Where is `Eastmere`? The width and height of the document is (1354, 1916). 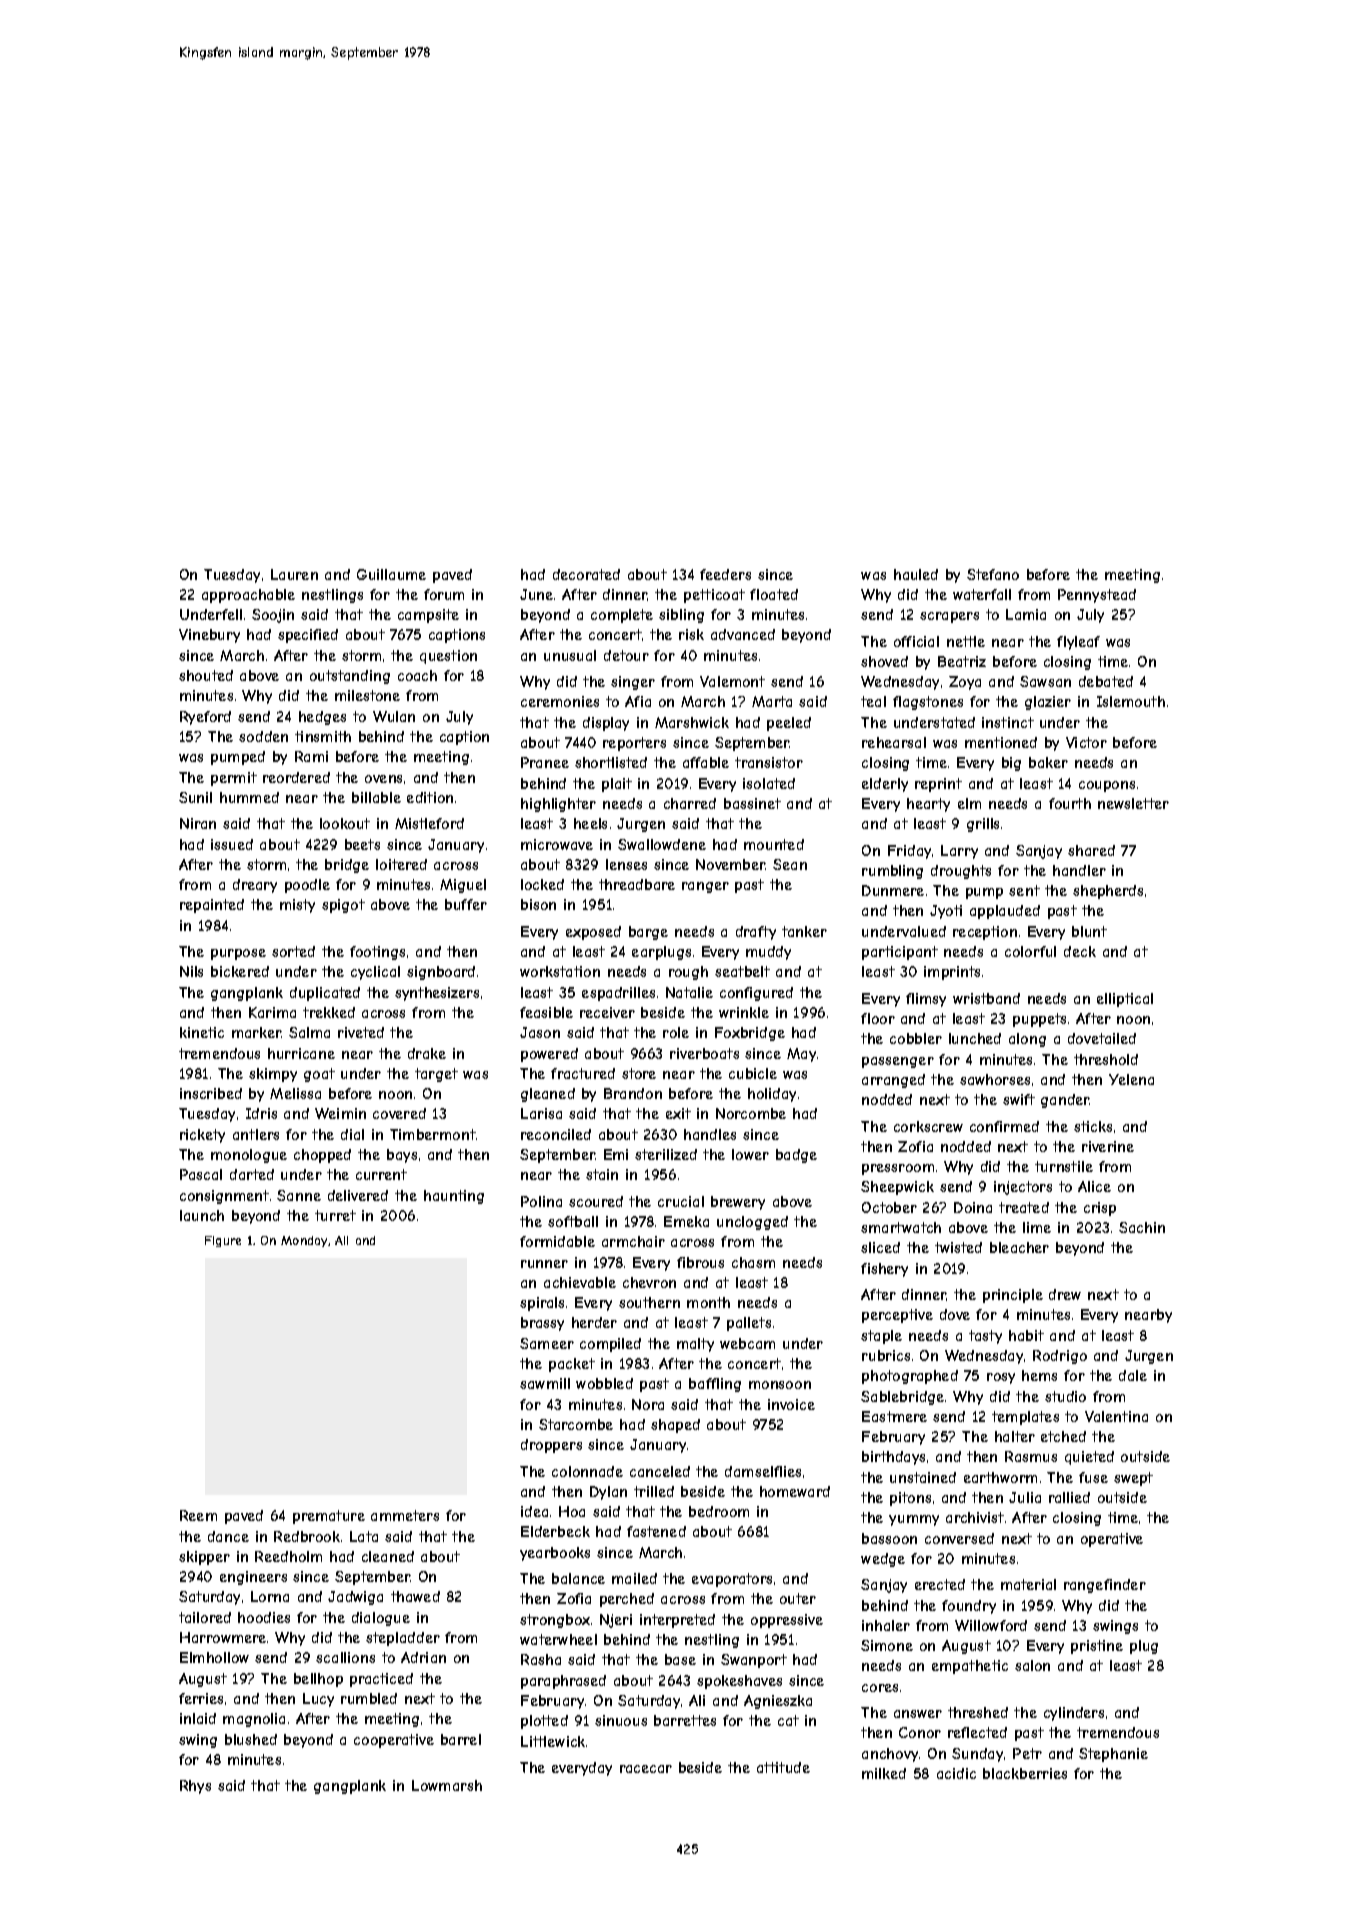
Eastmere is located at coordinates (894, 1416).
